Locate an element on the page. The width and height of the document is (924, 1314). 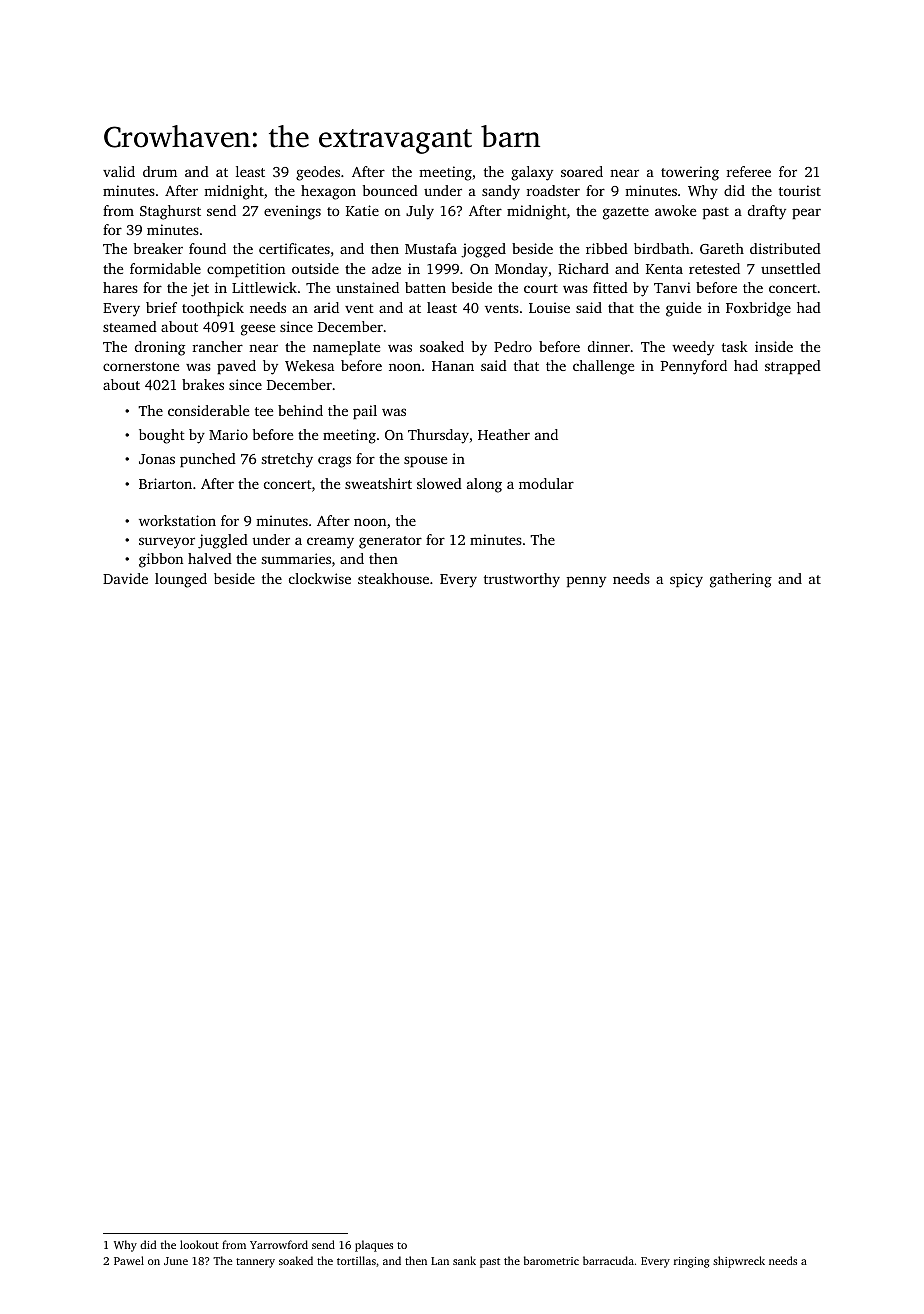
modular is located at coordinates (546, 483).
